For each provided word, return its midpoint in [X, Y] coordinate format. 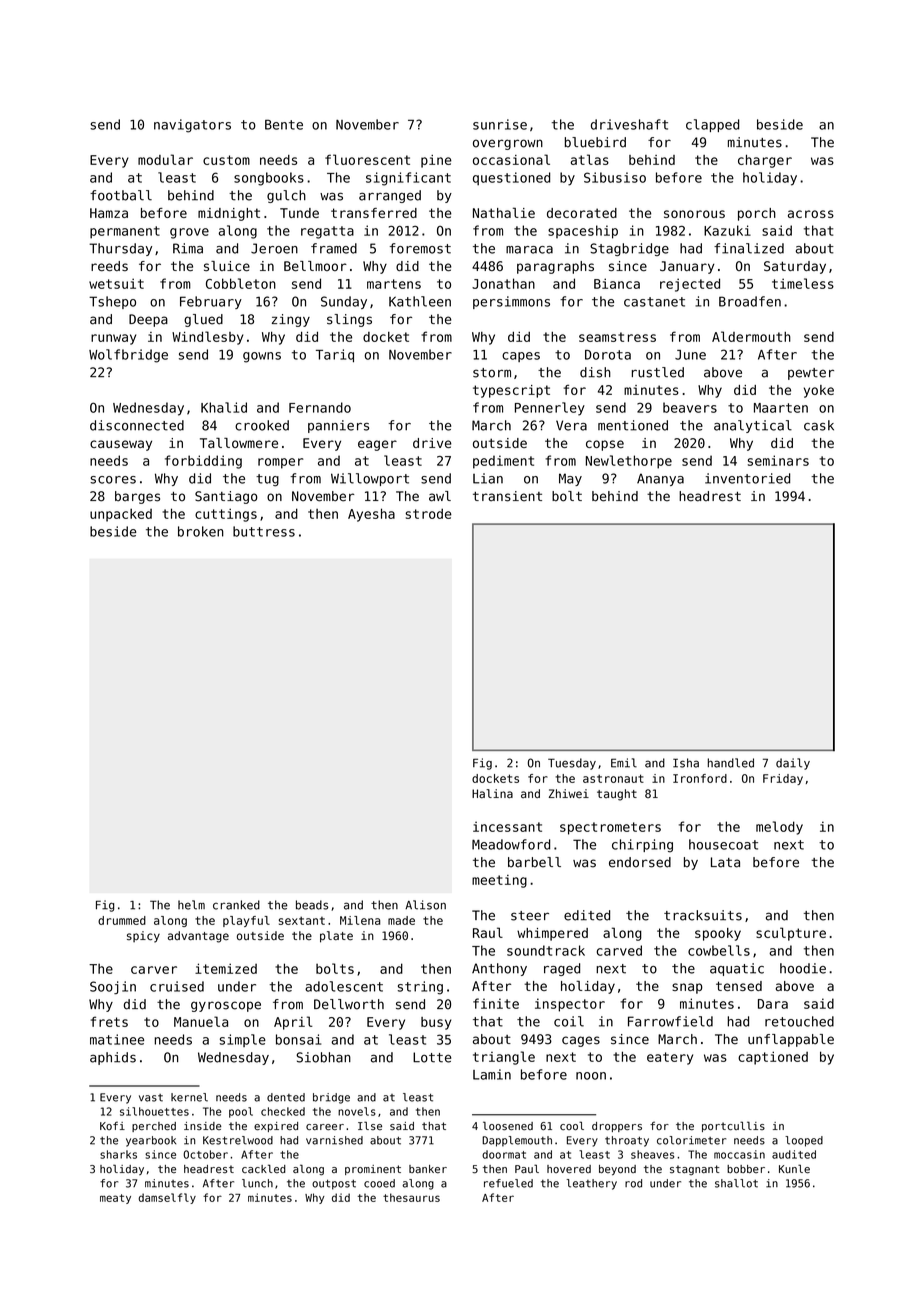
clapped [712, 125]
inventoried [747, 478]
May [570, 479]
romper [281, 463]
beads [312, 905]
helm [191, 905]
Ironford [700, 778]
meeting [499, 881]
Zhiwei [569, 794]
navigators [192, 126]
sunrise [500, 124]
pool [241, 1112]
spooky [718, 934]
